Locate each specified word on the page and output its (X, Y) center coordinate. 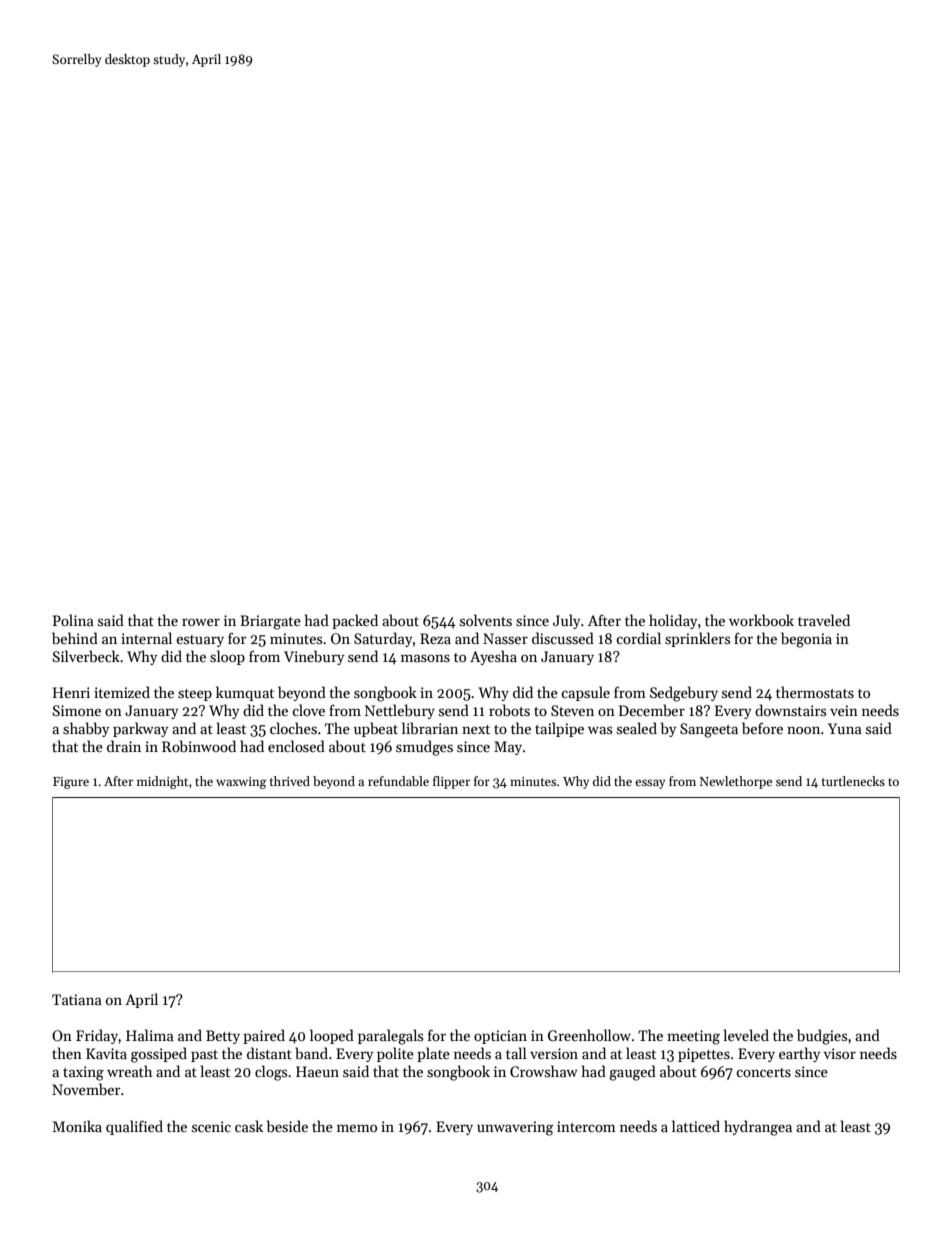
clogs (271, 1073)
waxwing (241, 783)
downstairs (790, 710)
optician (500, 1037)
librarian (430, 728)
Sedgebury (684, 694)
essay (650, 784)
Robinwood (199, 746)
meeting (693, 1037)
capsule (585, 693)
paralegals (390, 1037)
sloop (227, 657)
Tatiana (77, 999)
